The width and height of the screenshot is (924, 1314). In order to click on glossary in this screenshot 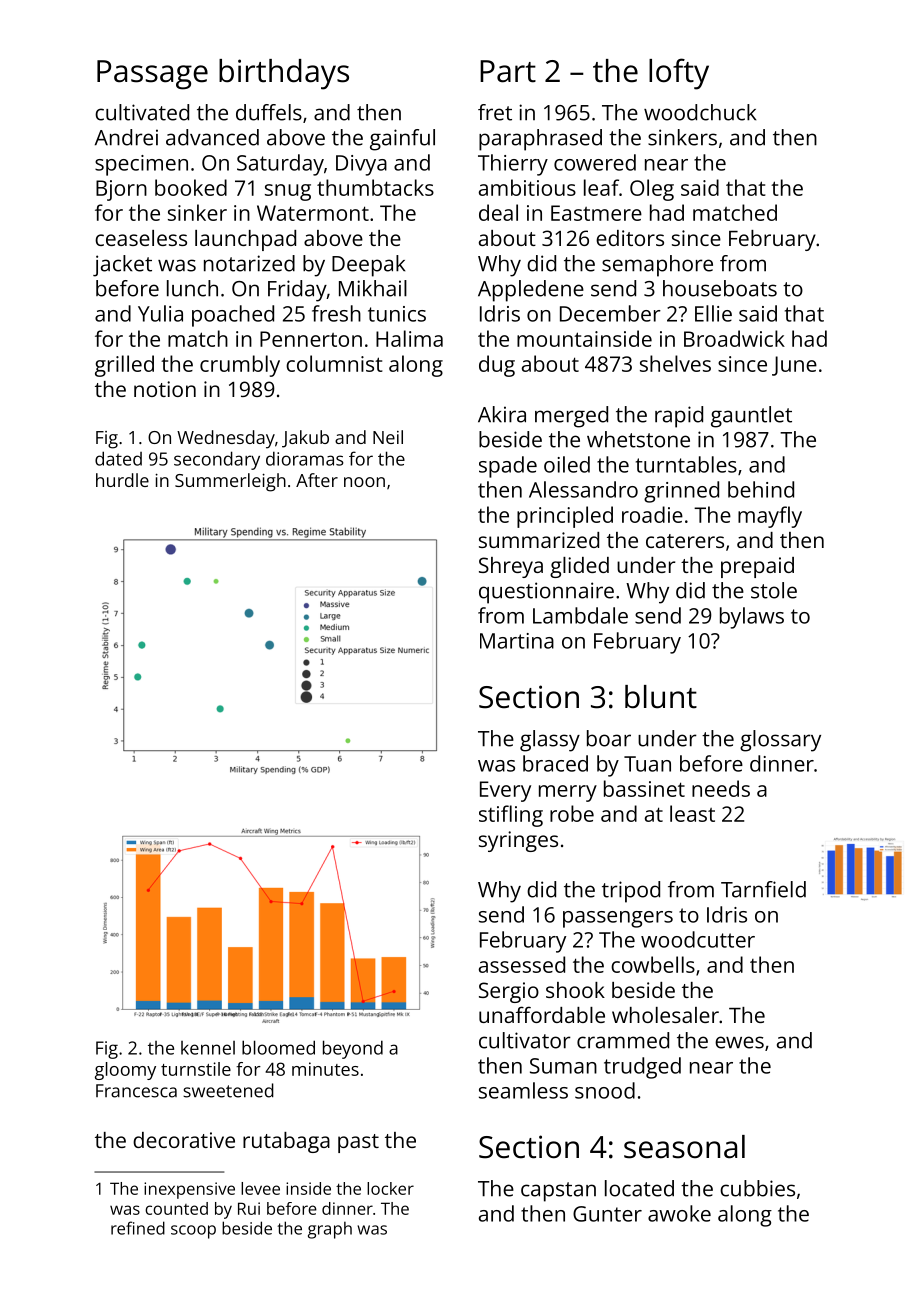, I will do `click(780, 741)`.
